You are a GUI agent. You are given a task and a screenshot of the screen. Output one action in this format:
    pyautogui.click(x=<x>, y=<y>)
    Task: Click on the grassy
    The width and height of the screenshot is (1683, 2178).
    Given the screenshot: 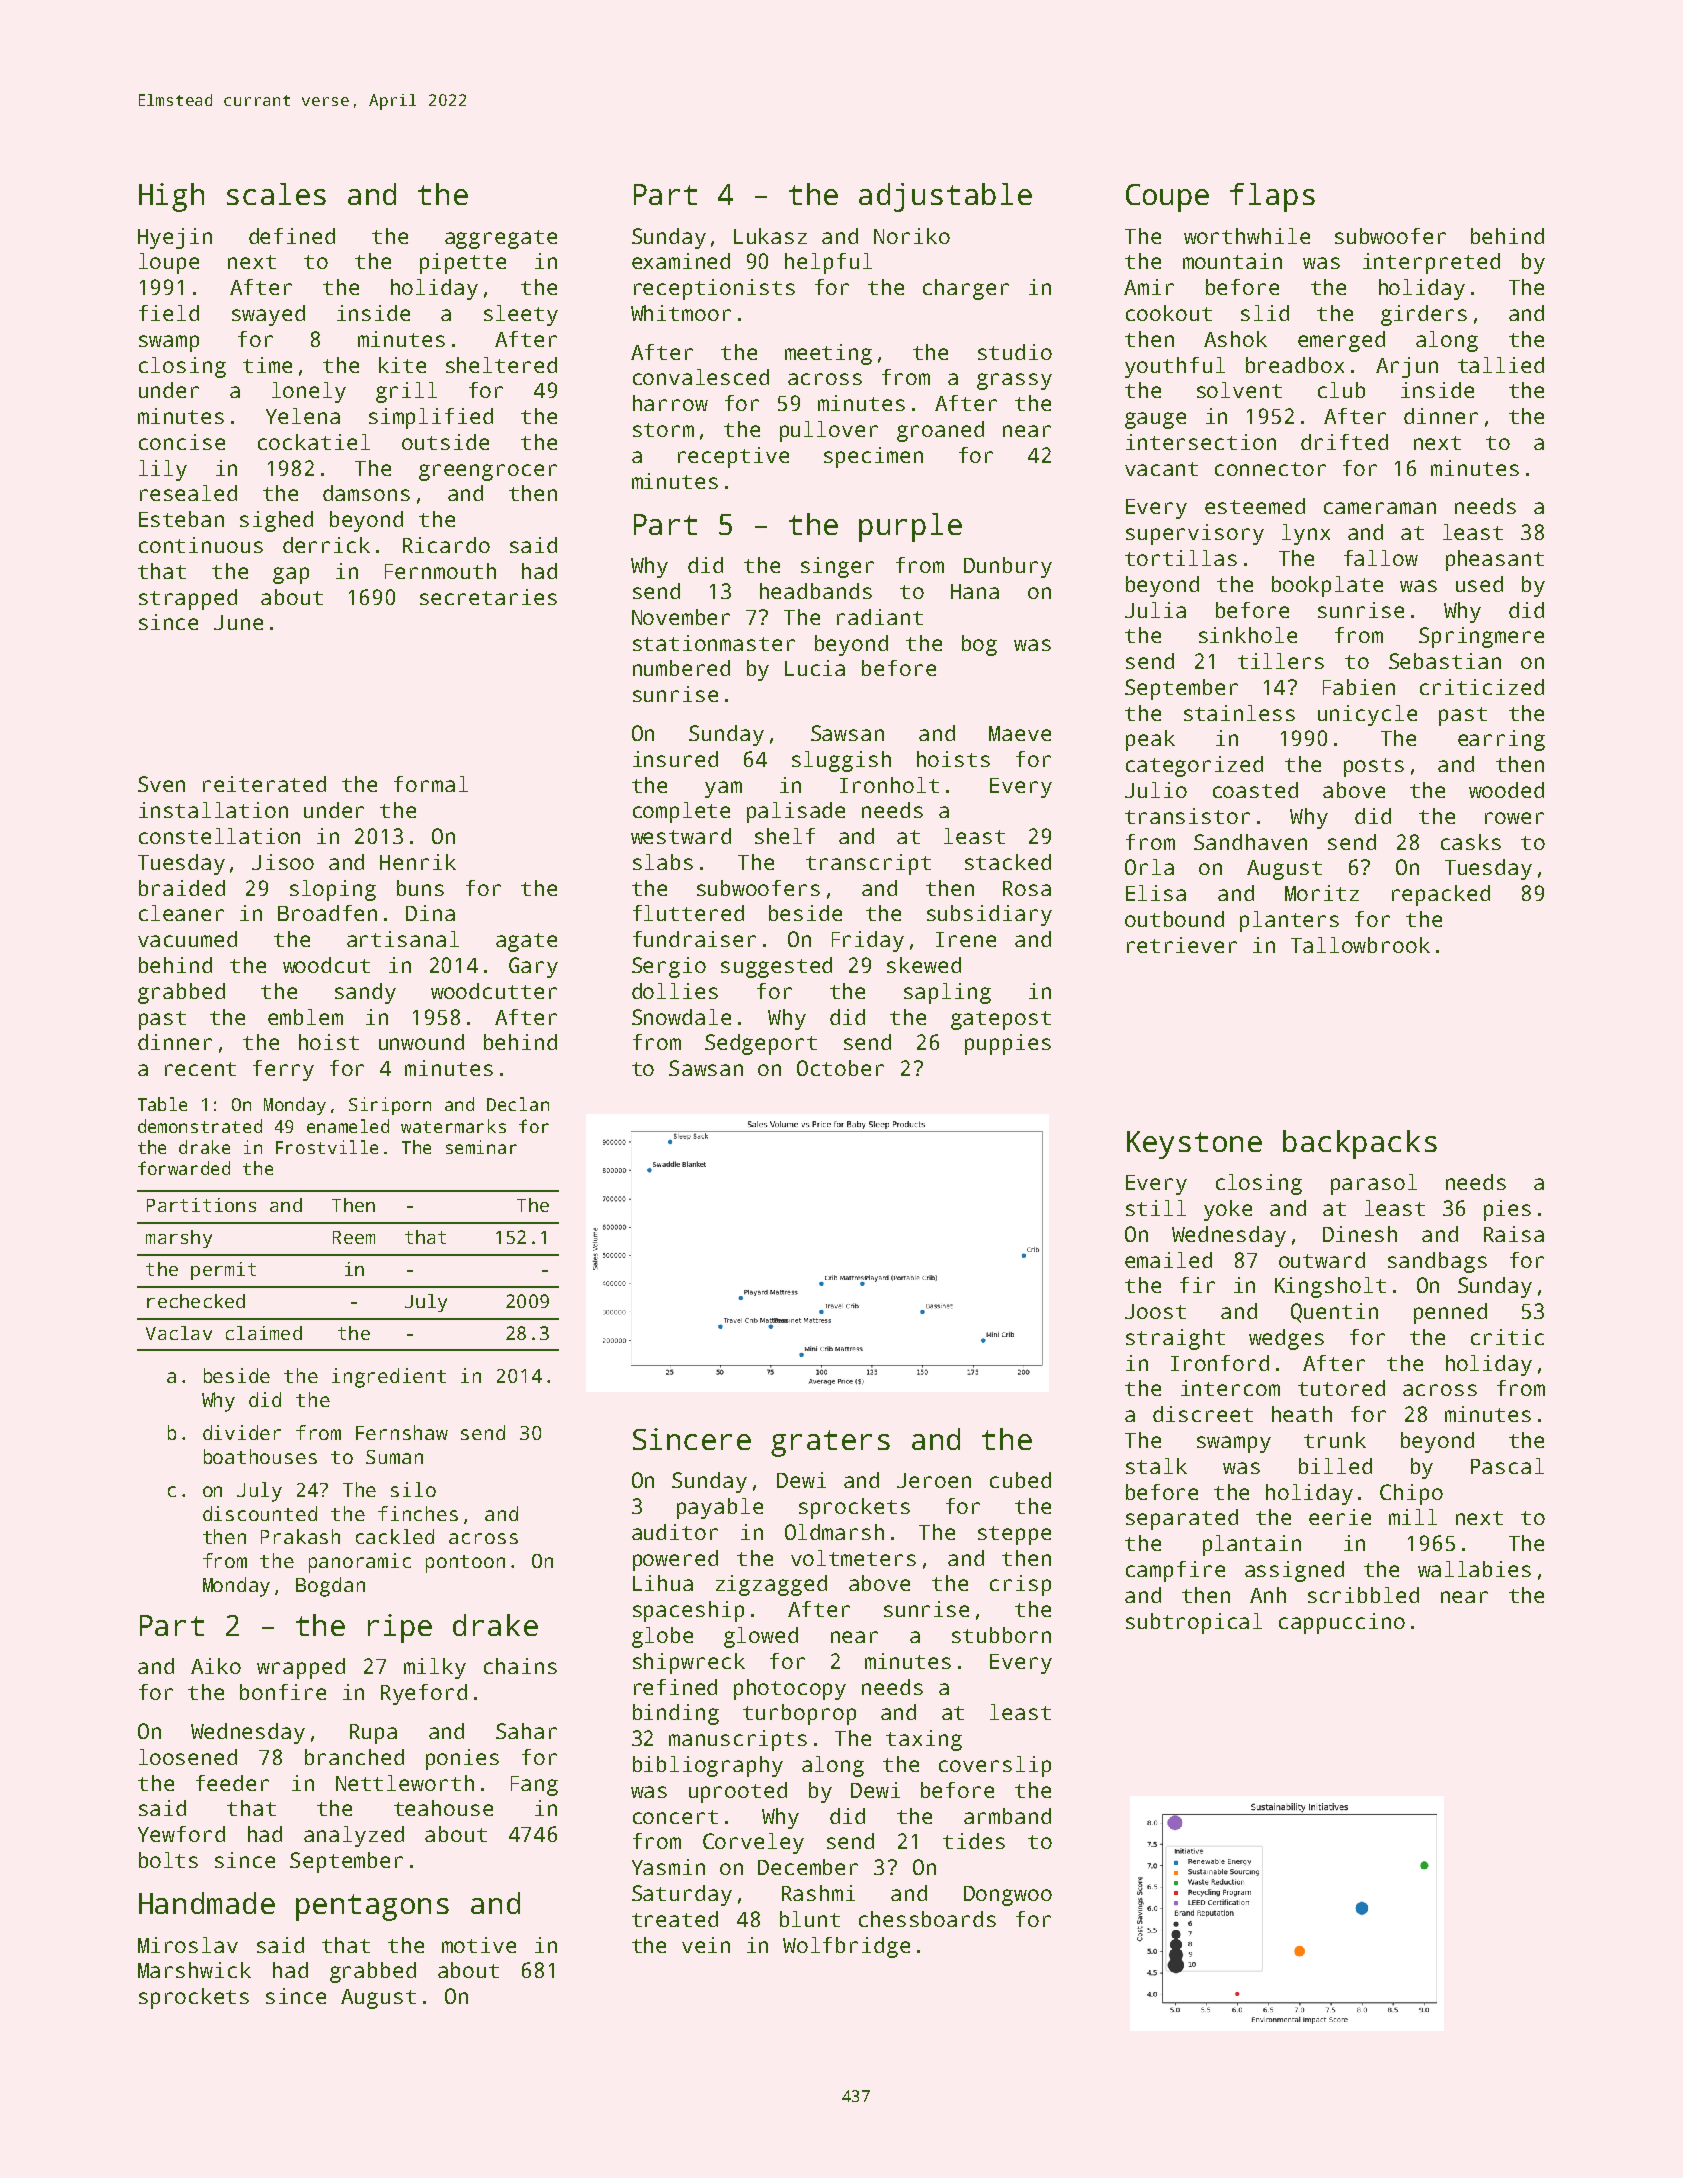 What is the action you would take?
    pyautogui.click(x=1014, y=381)
